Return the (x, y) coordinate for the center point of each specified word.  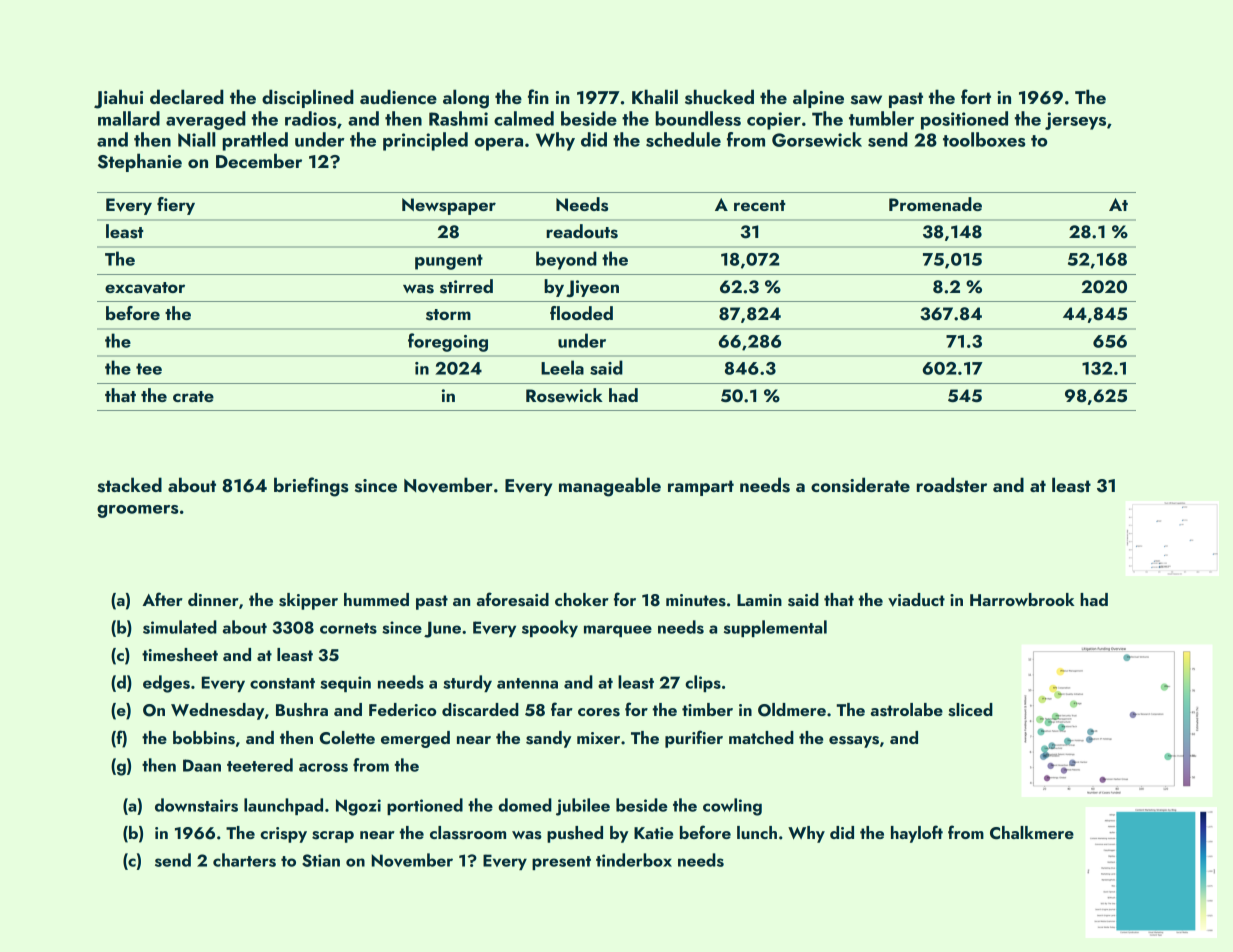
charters (244, 860)
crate (193, 396)
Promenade (935, 204)
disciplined (308, 98)
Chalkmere (1032, 833)
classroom (468, 833)
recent (760, 205)
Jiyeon (592, 288)
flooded (581, 313)
